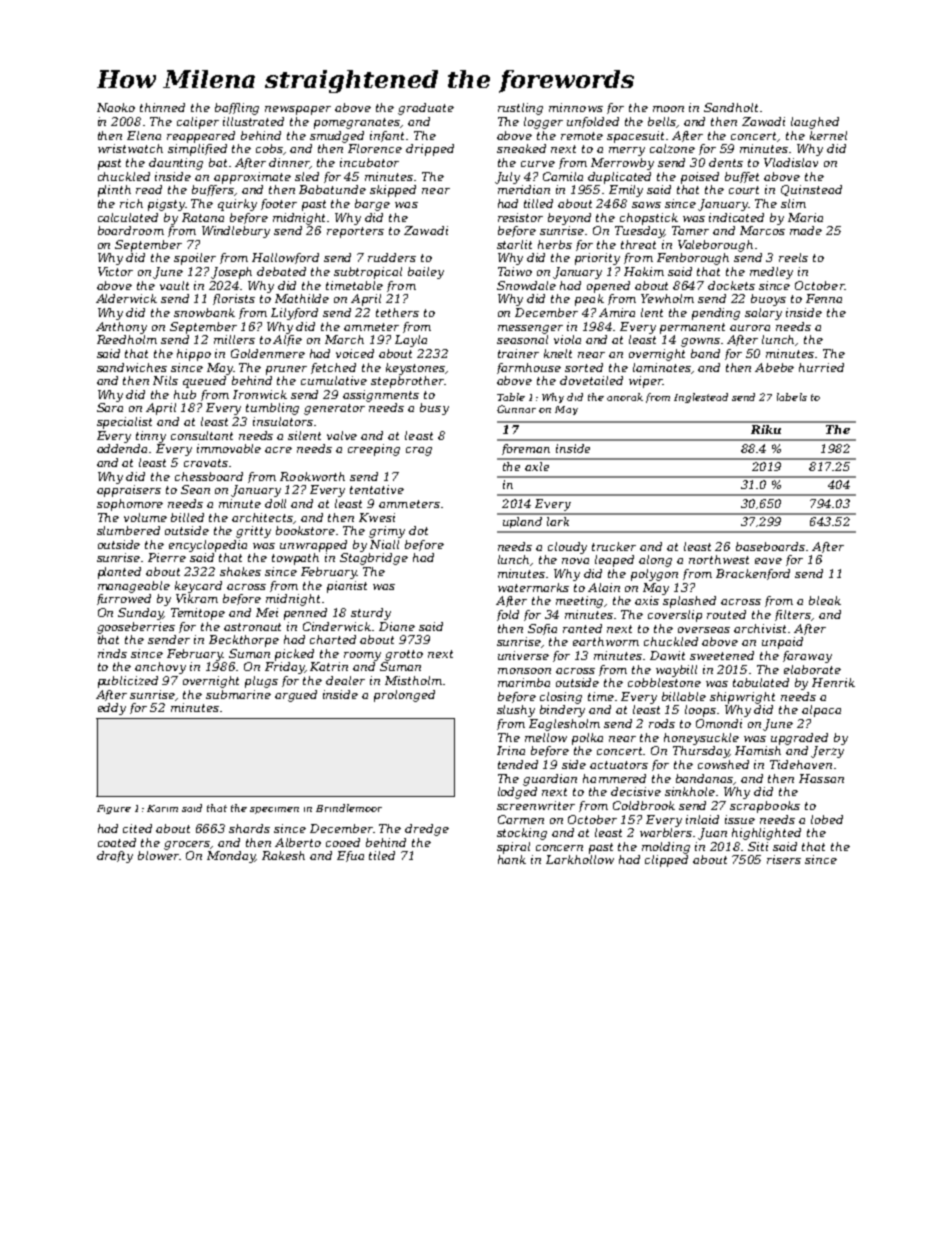  What do you see at coordinates (520, 109) in the image?
I see `rustling` at bounding box center [520, 109].
